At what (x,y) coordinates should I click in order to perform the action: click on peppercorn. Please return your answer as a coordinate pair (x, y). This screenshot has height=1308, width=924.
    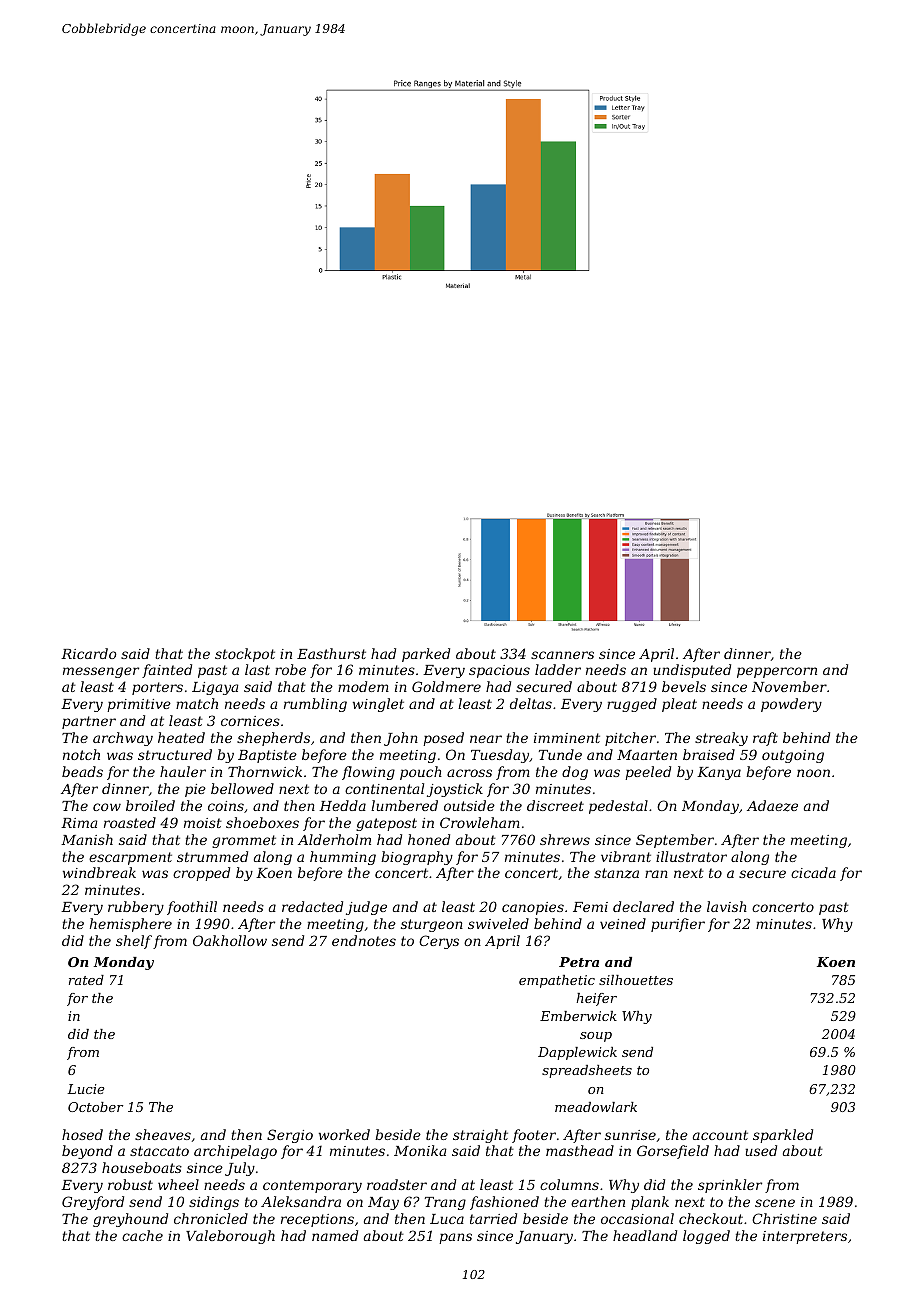
    Looking at the image, I should click on (777, 672).
